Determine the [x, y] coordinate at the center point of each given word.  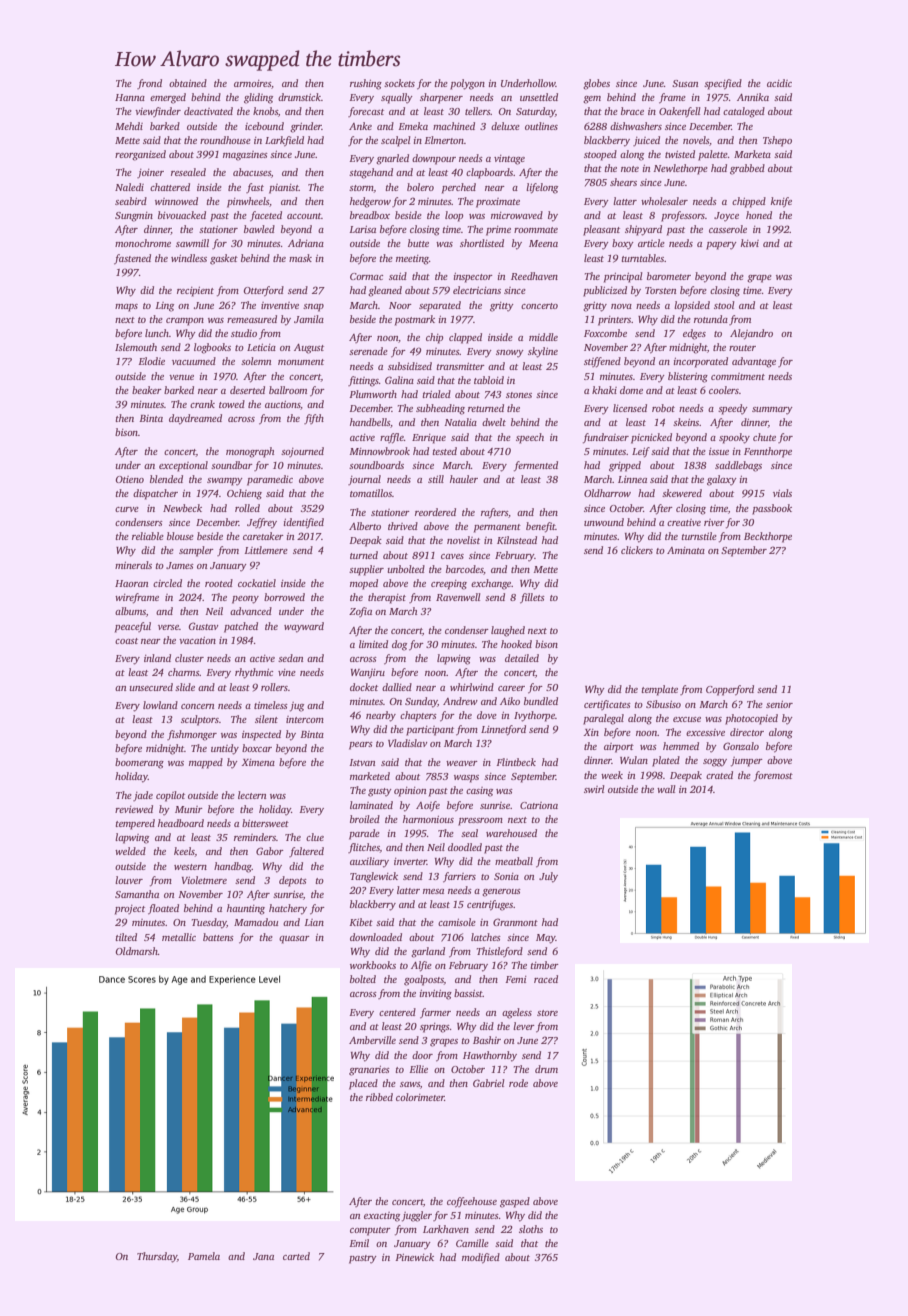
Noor [400, 305]
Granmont [515, 922]
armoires [252, 83]
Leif [641, 452]
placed [363, 1084]
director [747, 732]
